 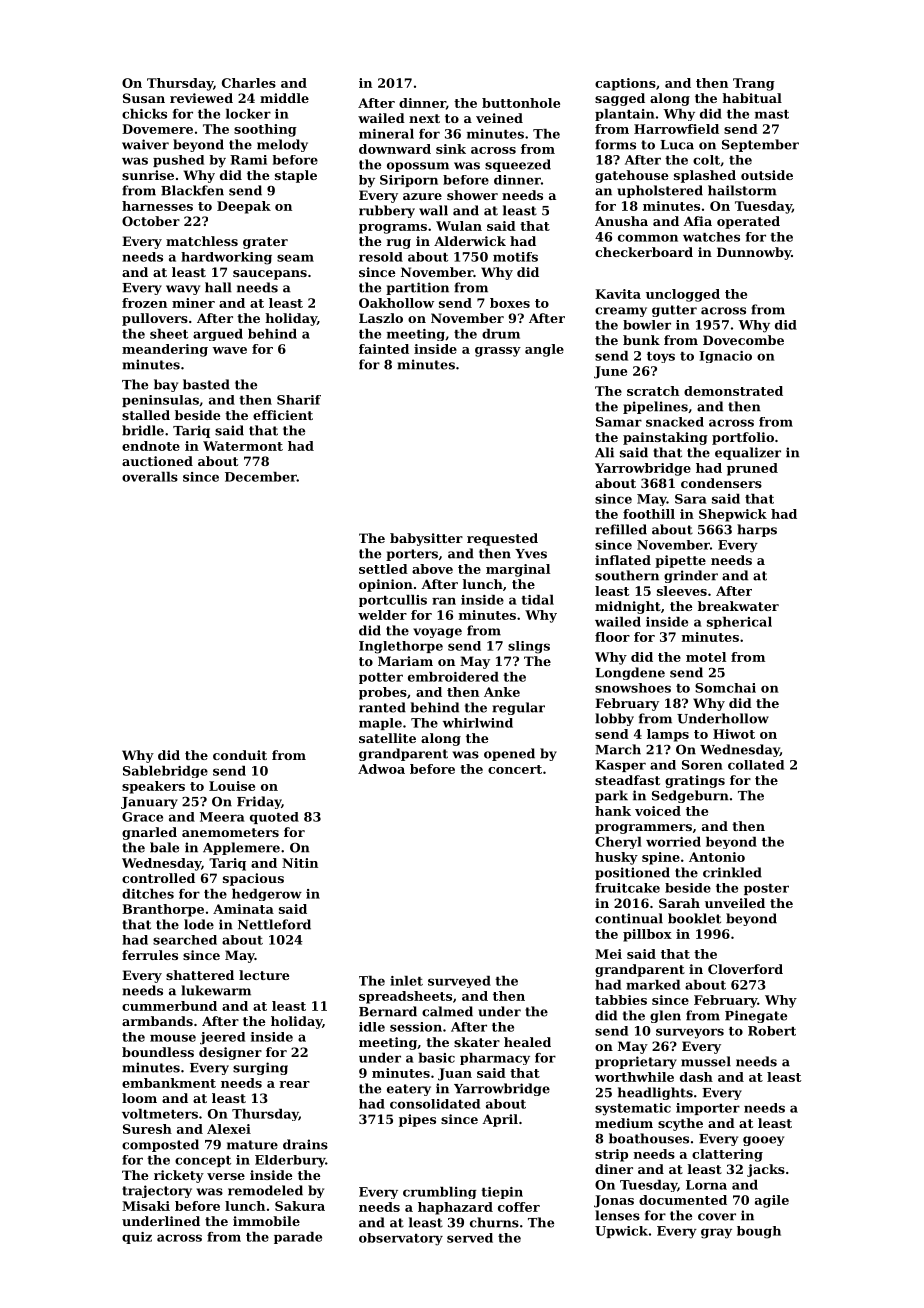 What do you see at coordinates (459, 982) in the screenshot?
I see `surveyed` at bounding box center [459, 982].
